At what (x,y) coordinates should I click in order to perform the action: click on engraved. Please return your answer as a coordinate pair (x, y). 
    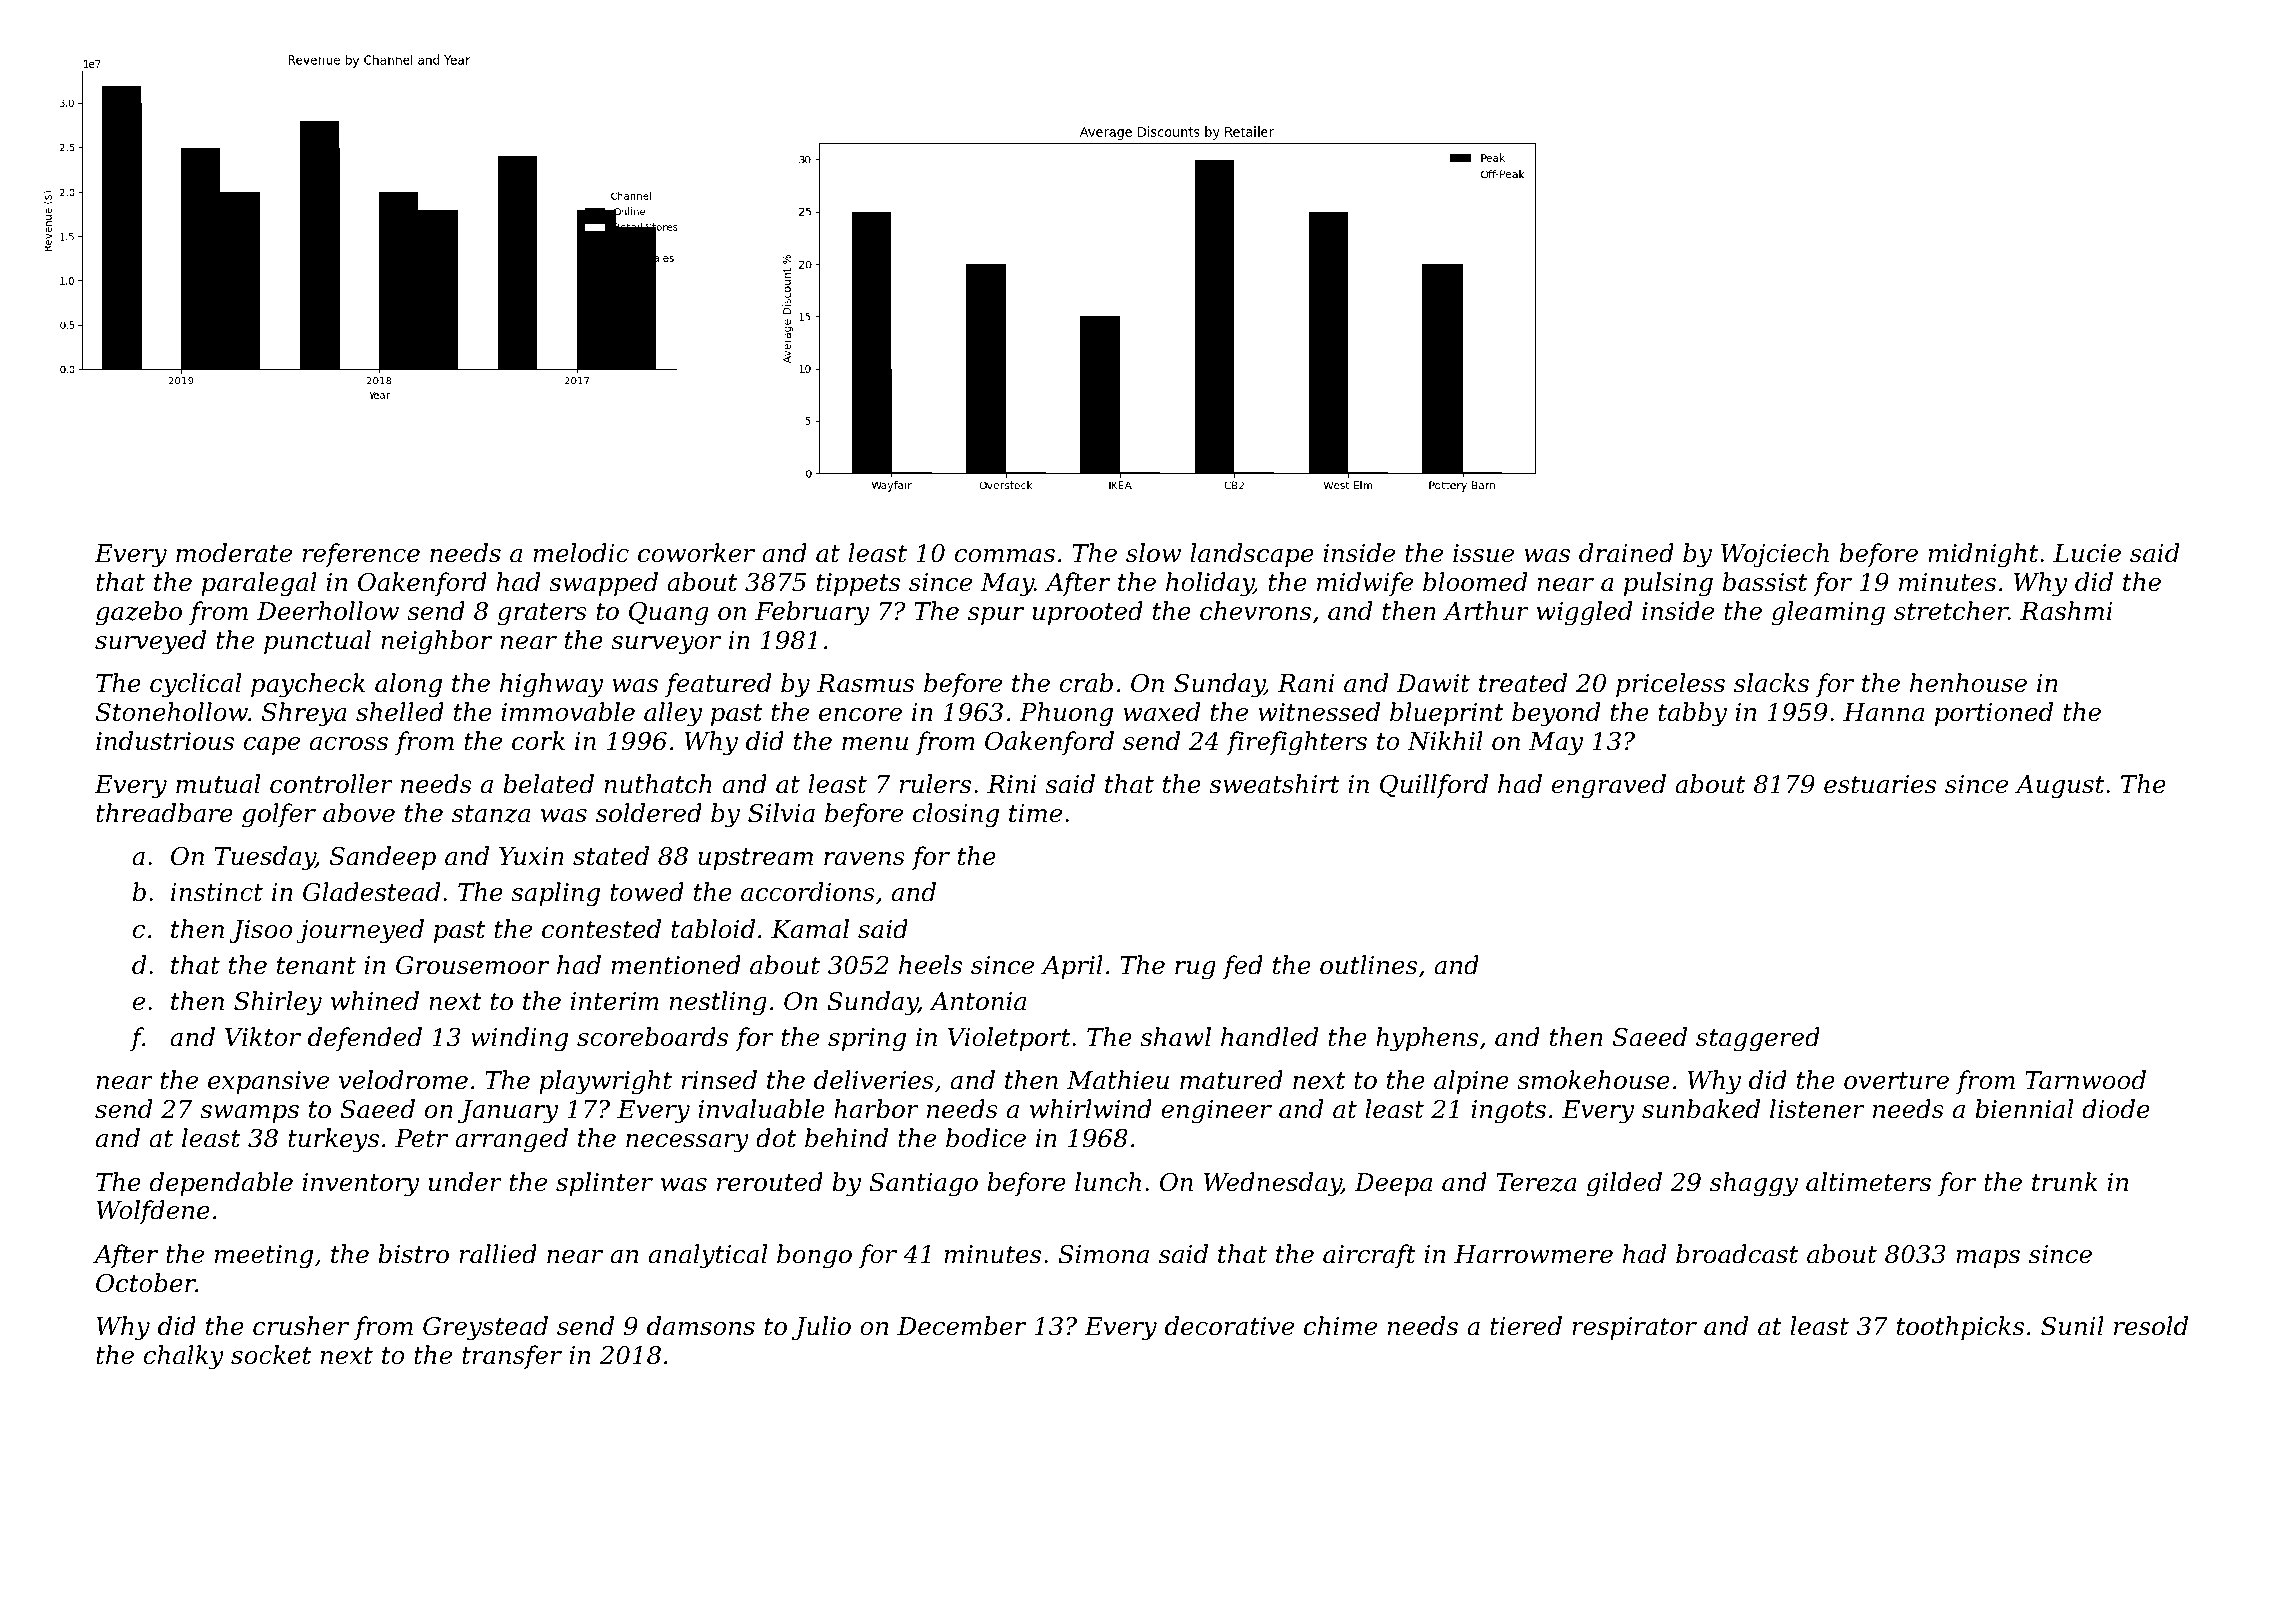
    Looking at the image, I should click on (1609, 786).
